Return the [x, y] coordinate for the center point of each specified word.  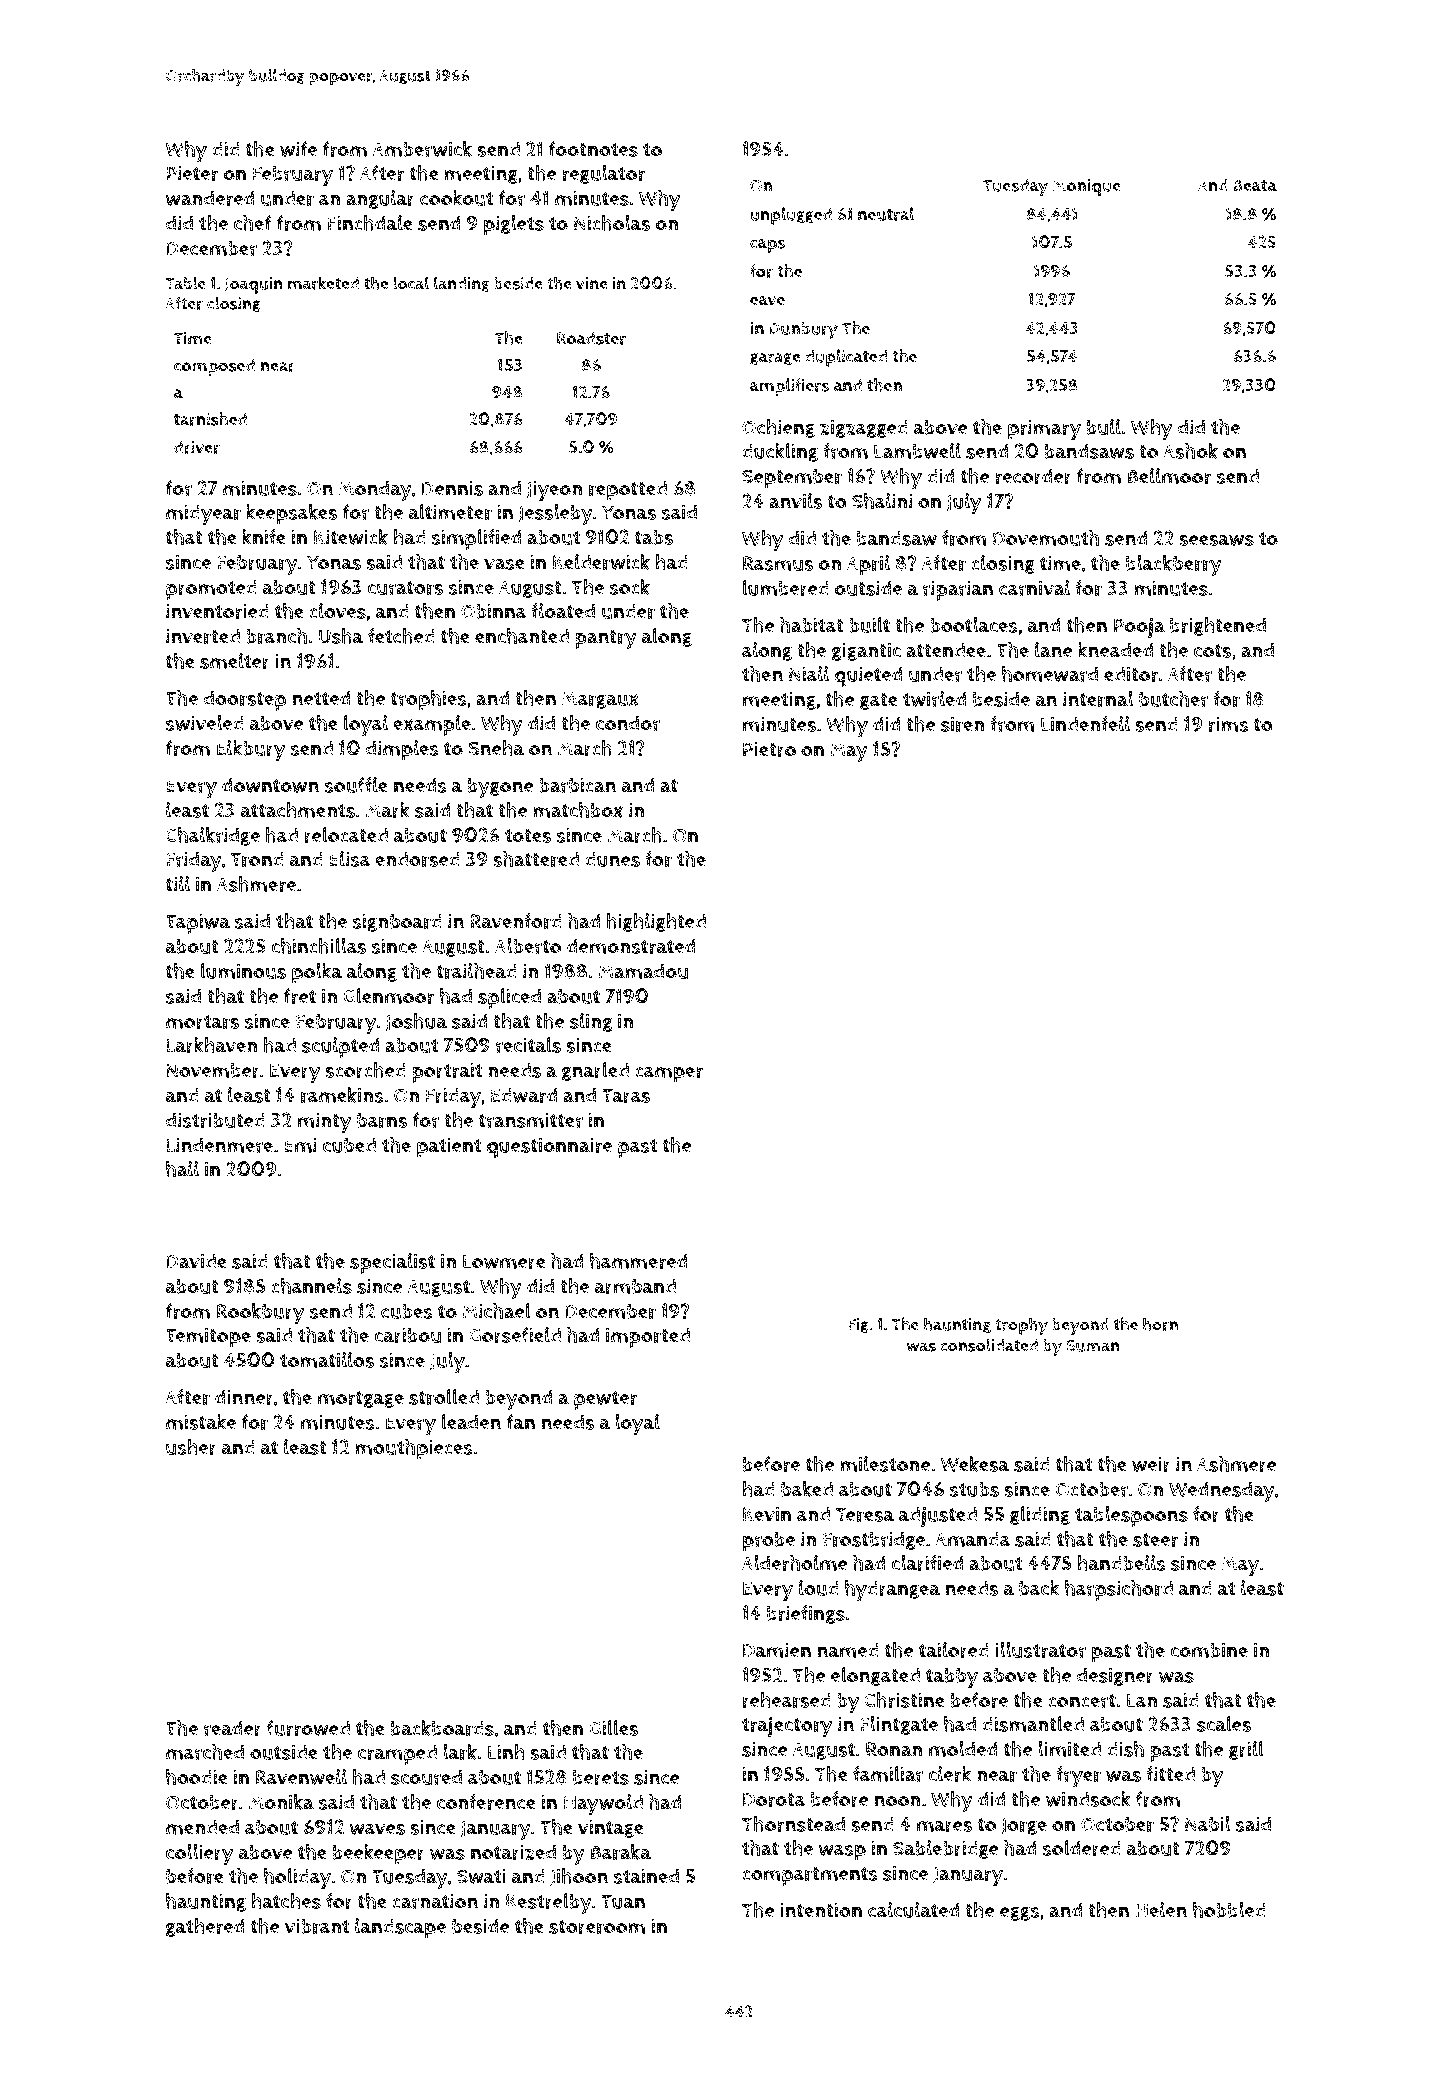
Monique [1087, 187]
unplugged [791, 216]
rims [1228, 724]
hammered [638, 1261]
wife [298, 149]
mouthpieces [414, 1449]
